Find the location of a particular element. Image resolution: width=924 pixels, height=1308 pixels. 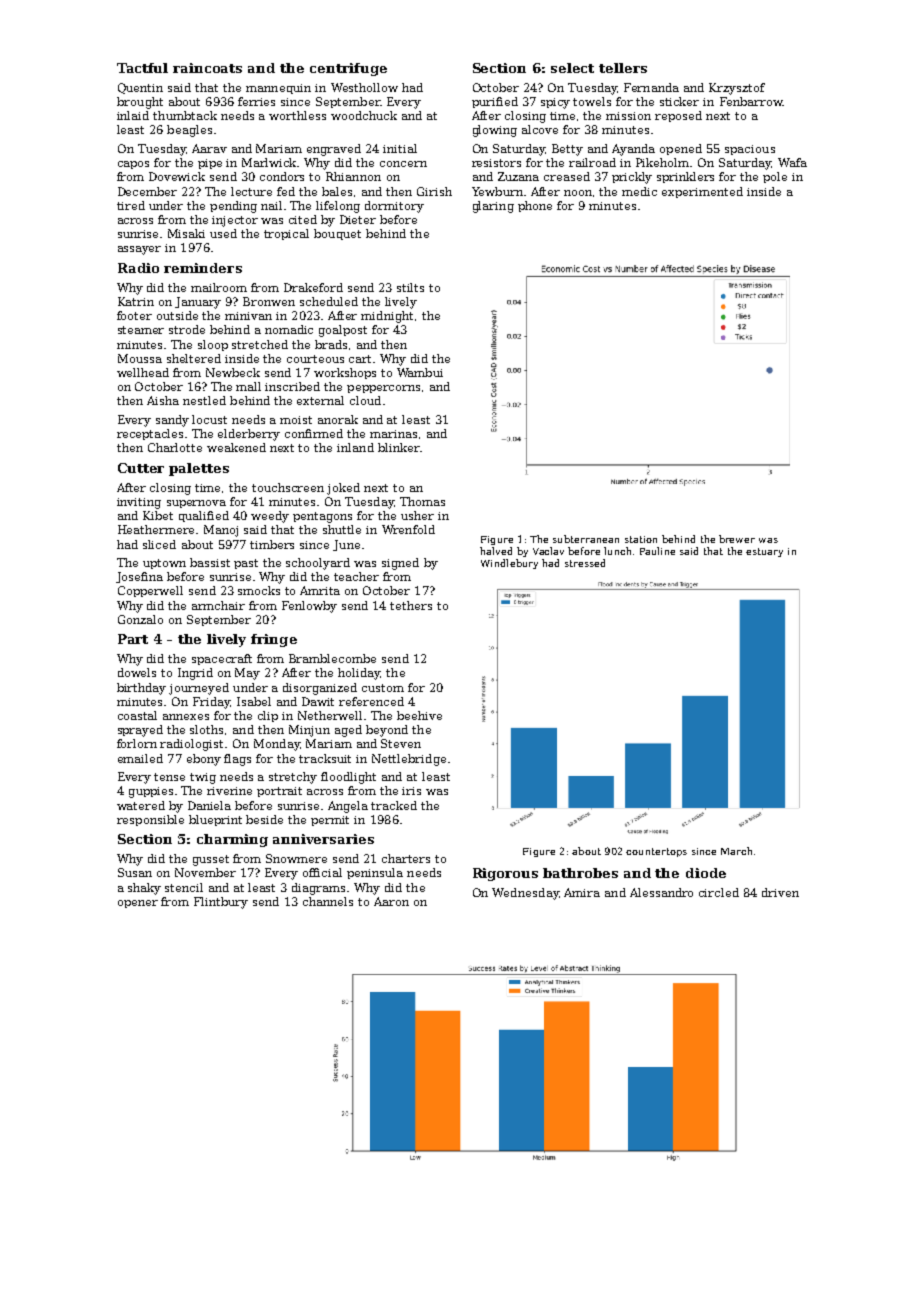

Zuzana is located at coordinates (518, 176).
